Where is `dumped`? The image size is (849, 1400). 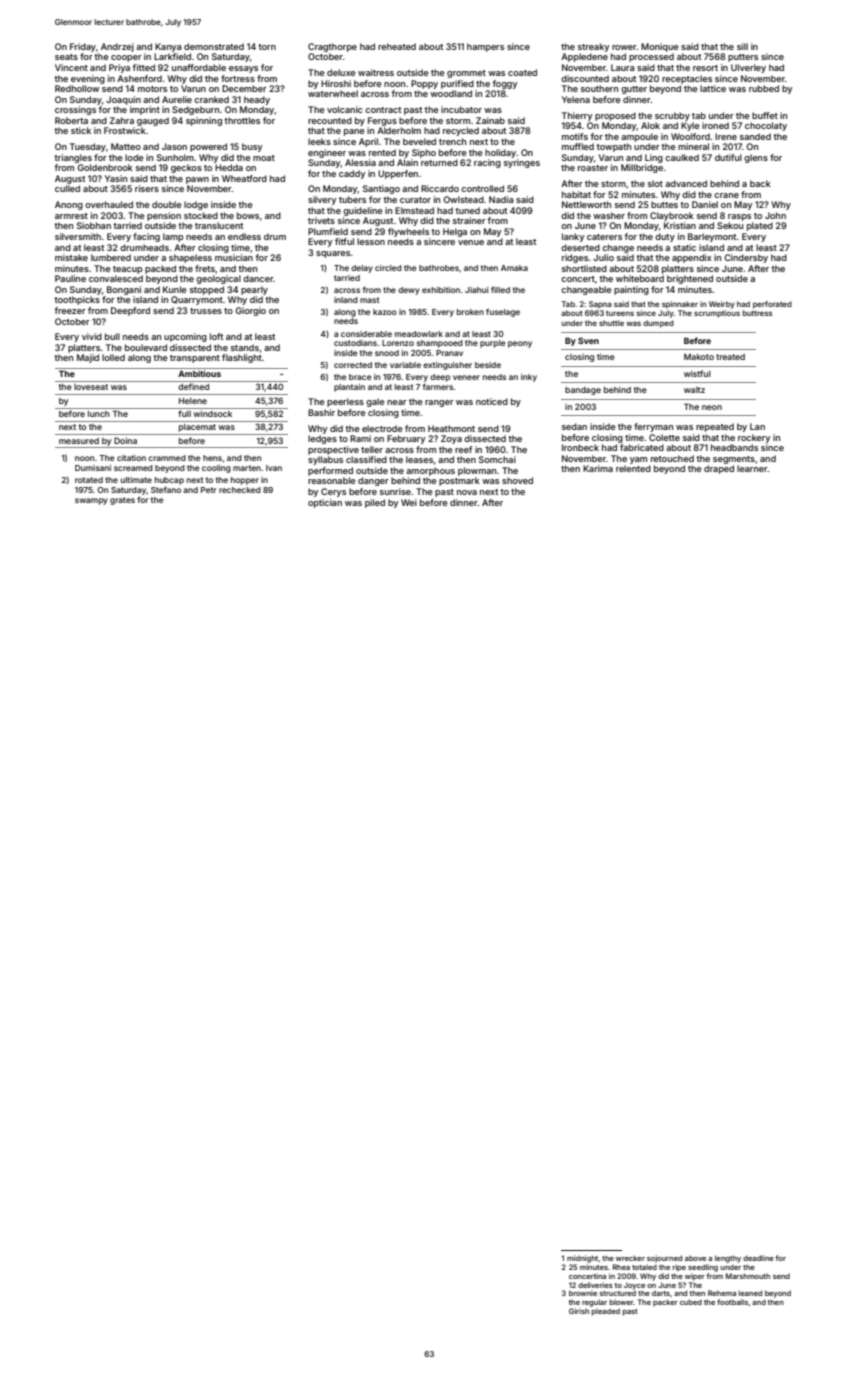 dumped is located at coordinates (658, 324).
